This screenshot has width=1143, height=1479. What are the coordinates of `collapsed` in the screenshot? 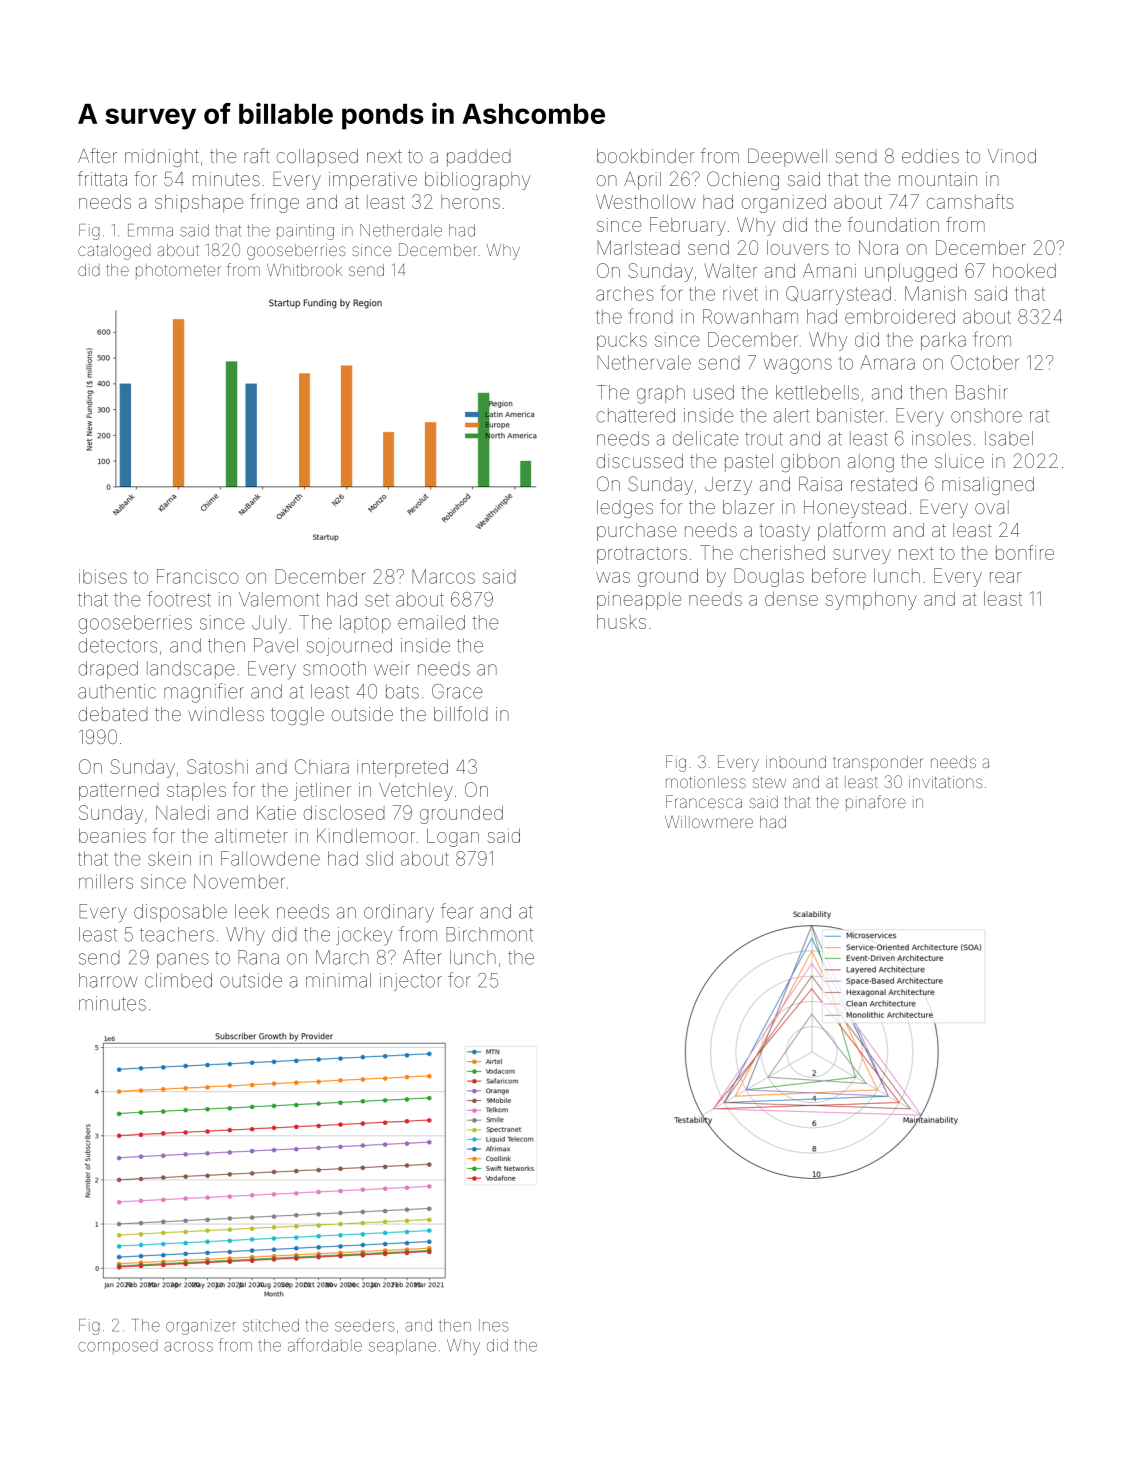 It's located at (317, 158).
